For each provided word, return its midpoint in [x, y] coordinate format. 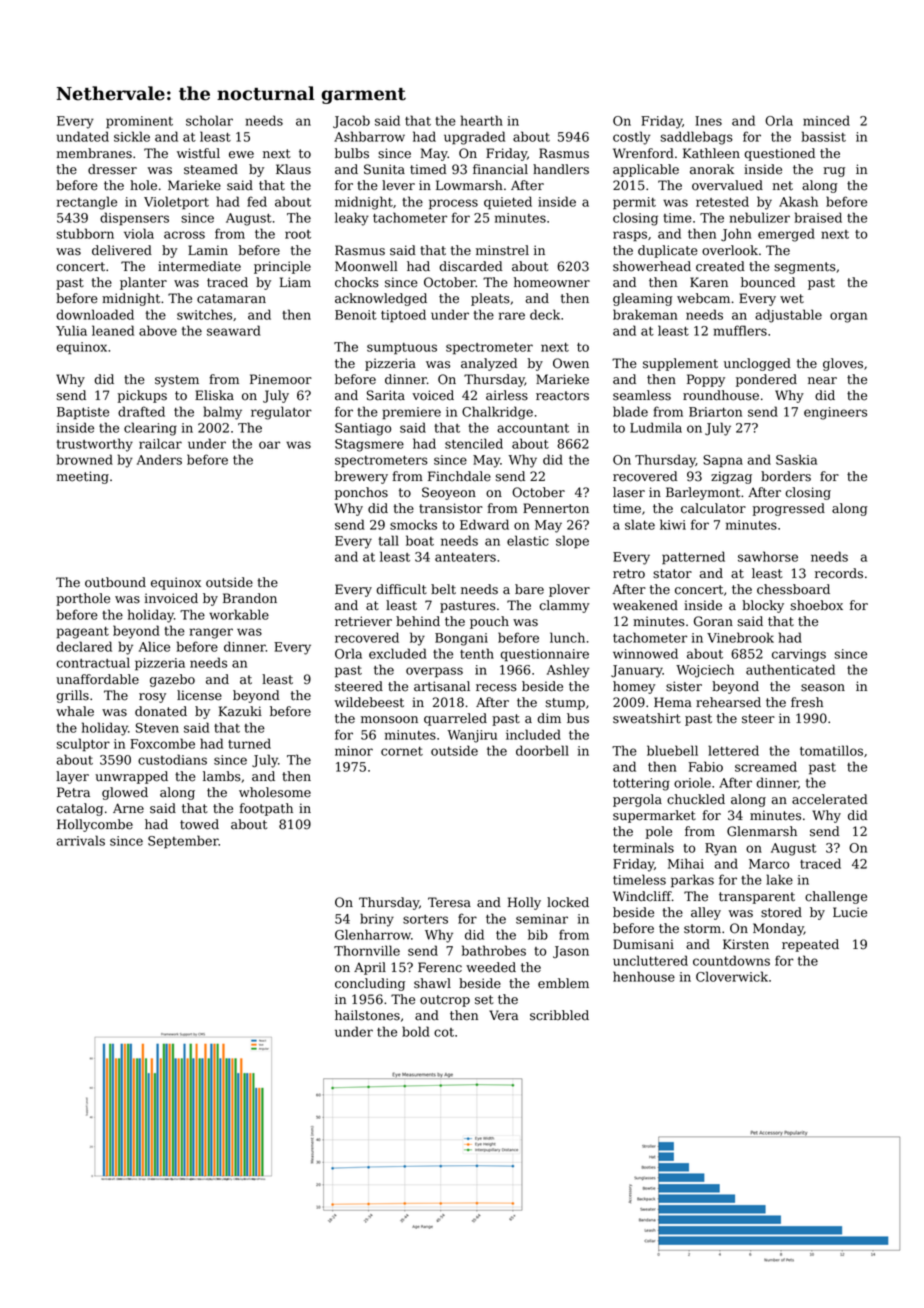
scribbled [559, 1015]
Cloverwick [732, 976]
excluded [398, 653]
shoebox [817, 605]
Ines [708, 121]
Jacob [351, 121]
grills [72, 696]
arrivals [80, 840]
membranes [94, 153]
